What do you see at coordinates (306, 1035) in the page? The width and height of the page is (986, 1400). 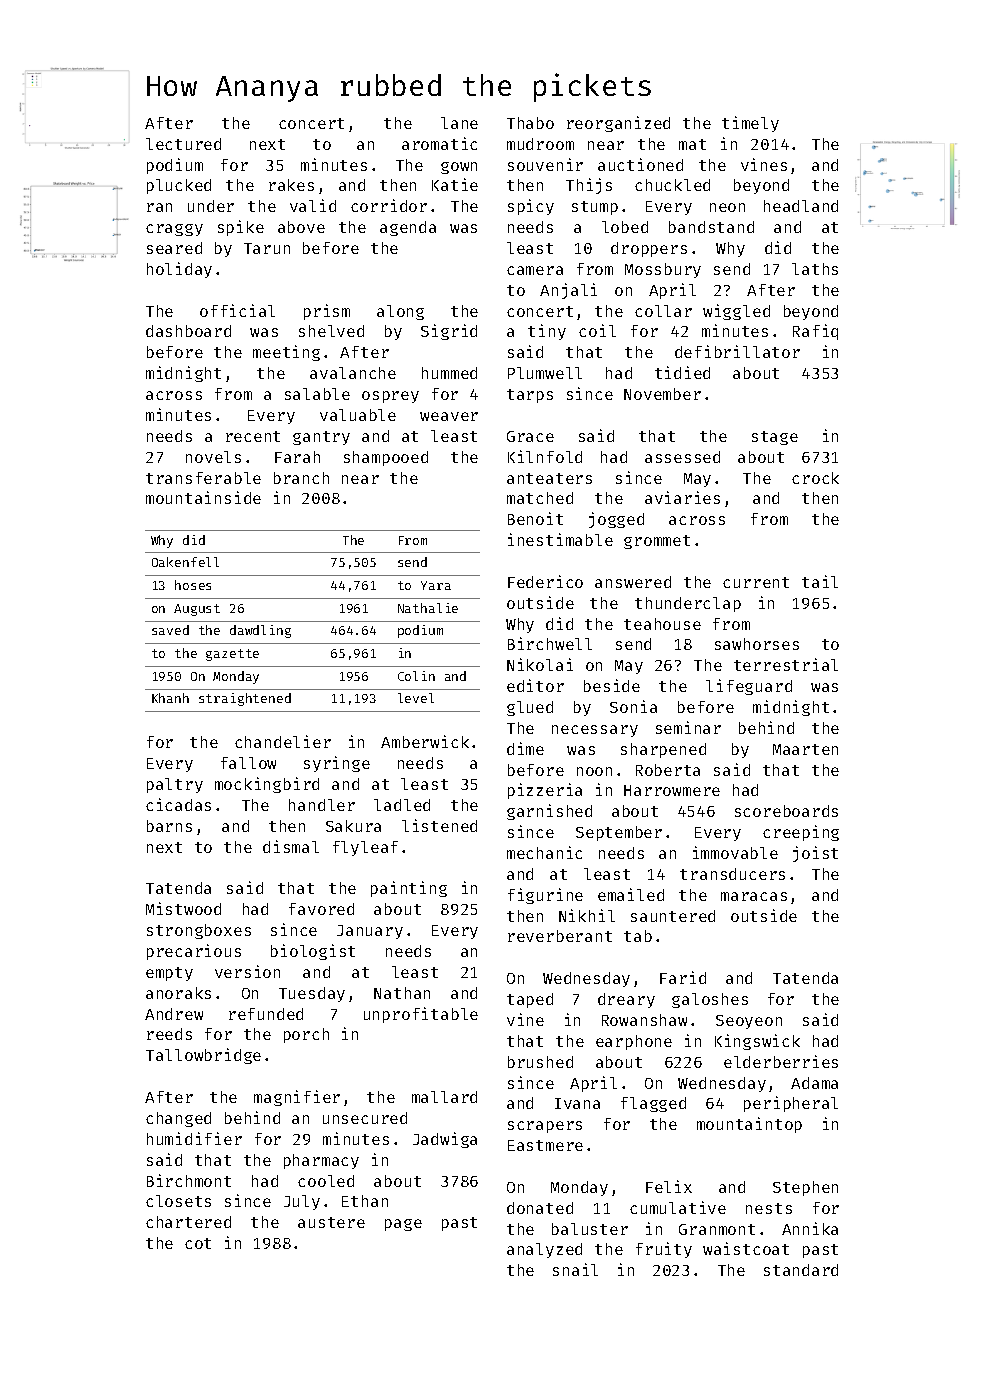 I see `porch` at bounding box center [306, 1035].
